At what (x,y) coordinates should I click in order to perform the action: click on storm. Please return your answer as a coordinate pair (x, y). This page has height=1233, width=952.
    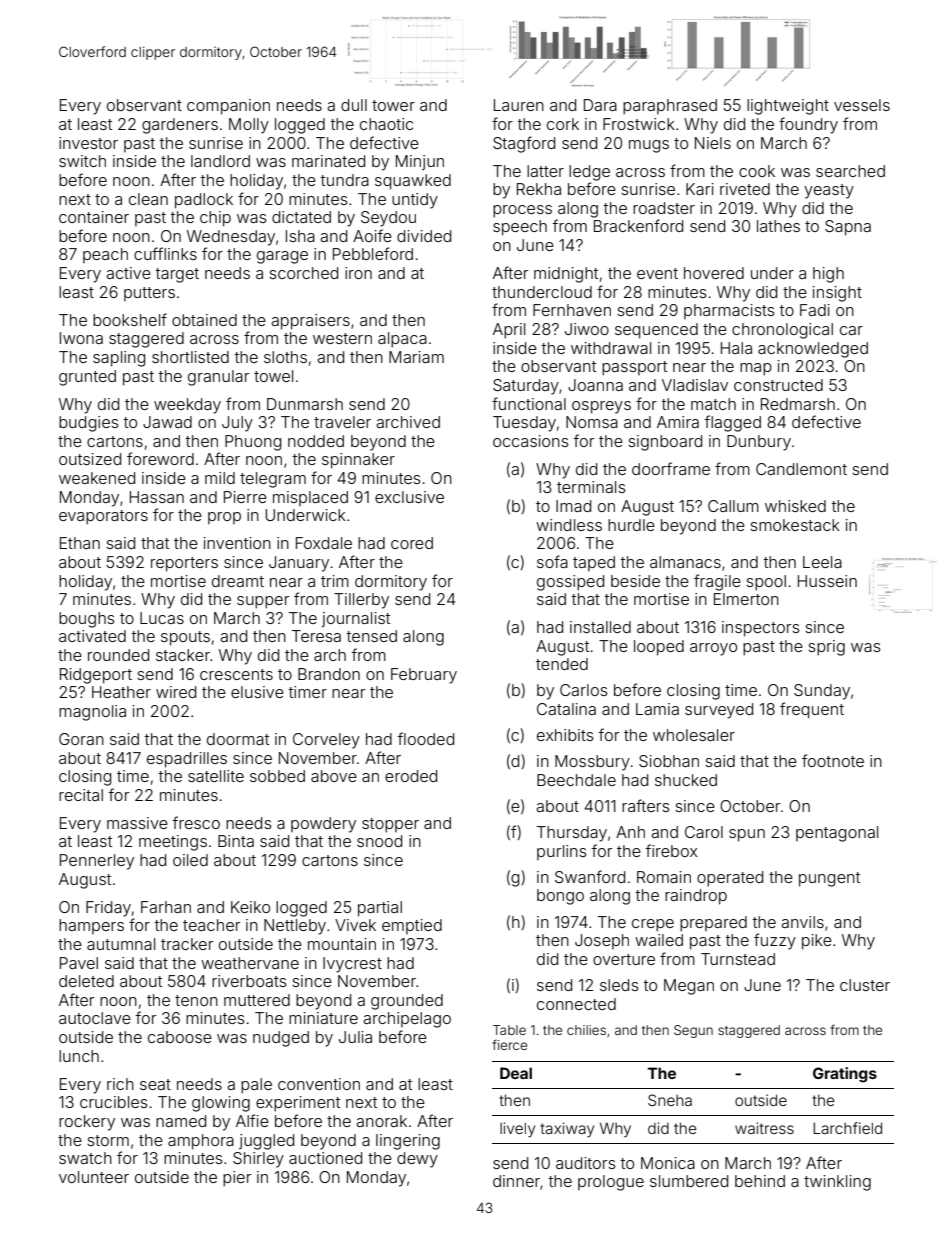
    Looking at the image, I should click on (108, 1140).
